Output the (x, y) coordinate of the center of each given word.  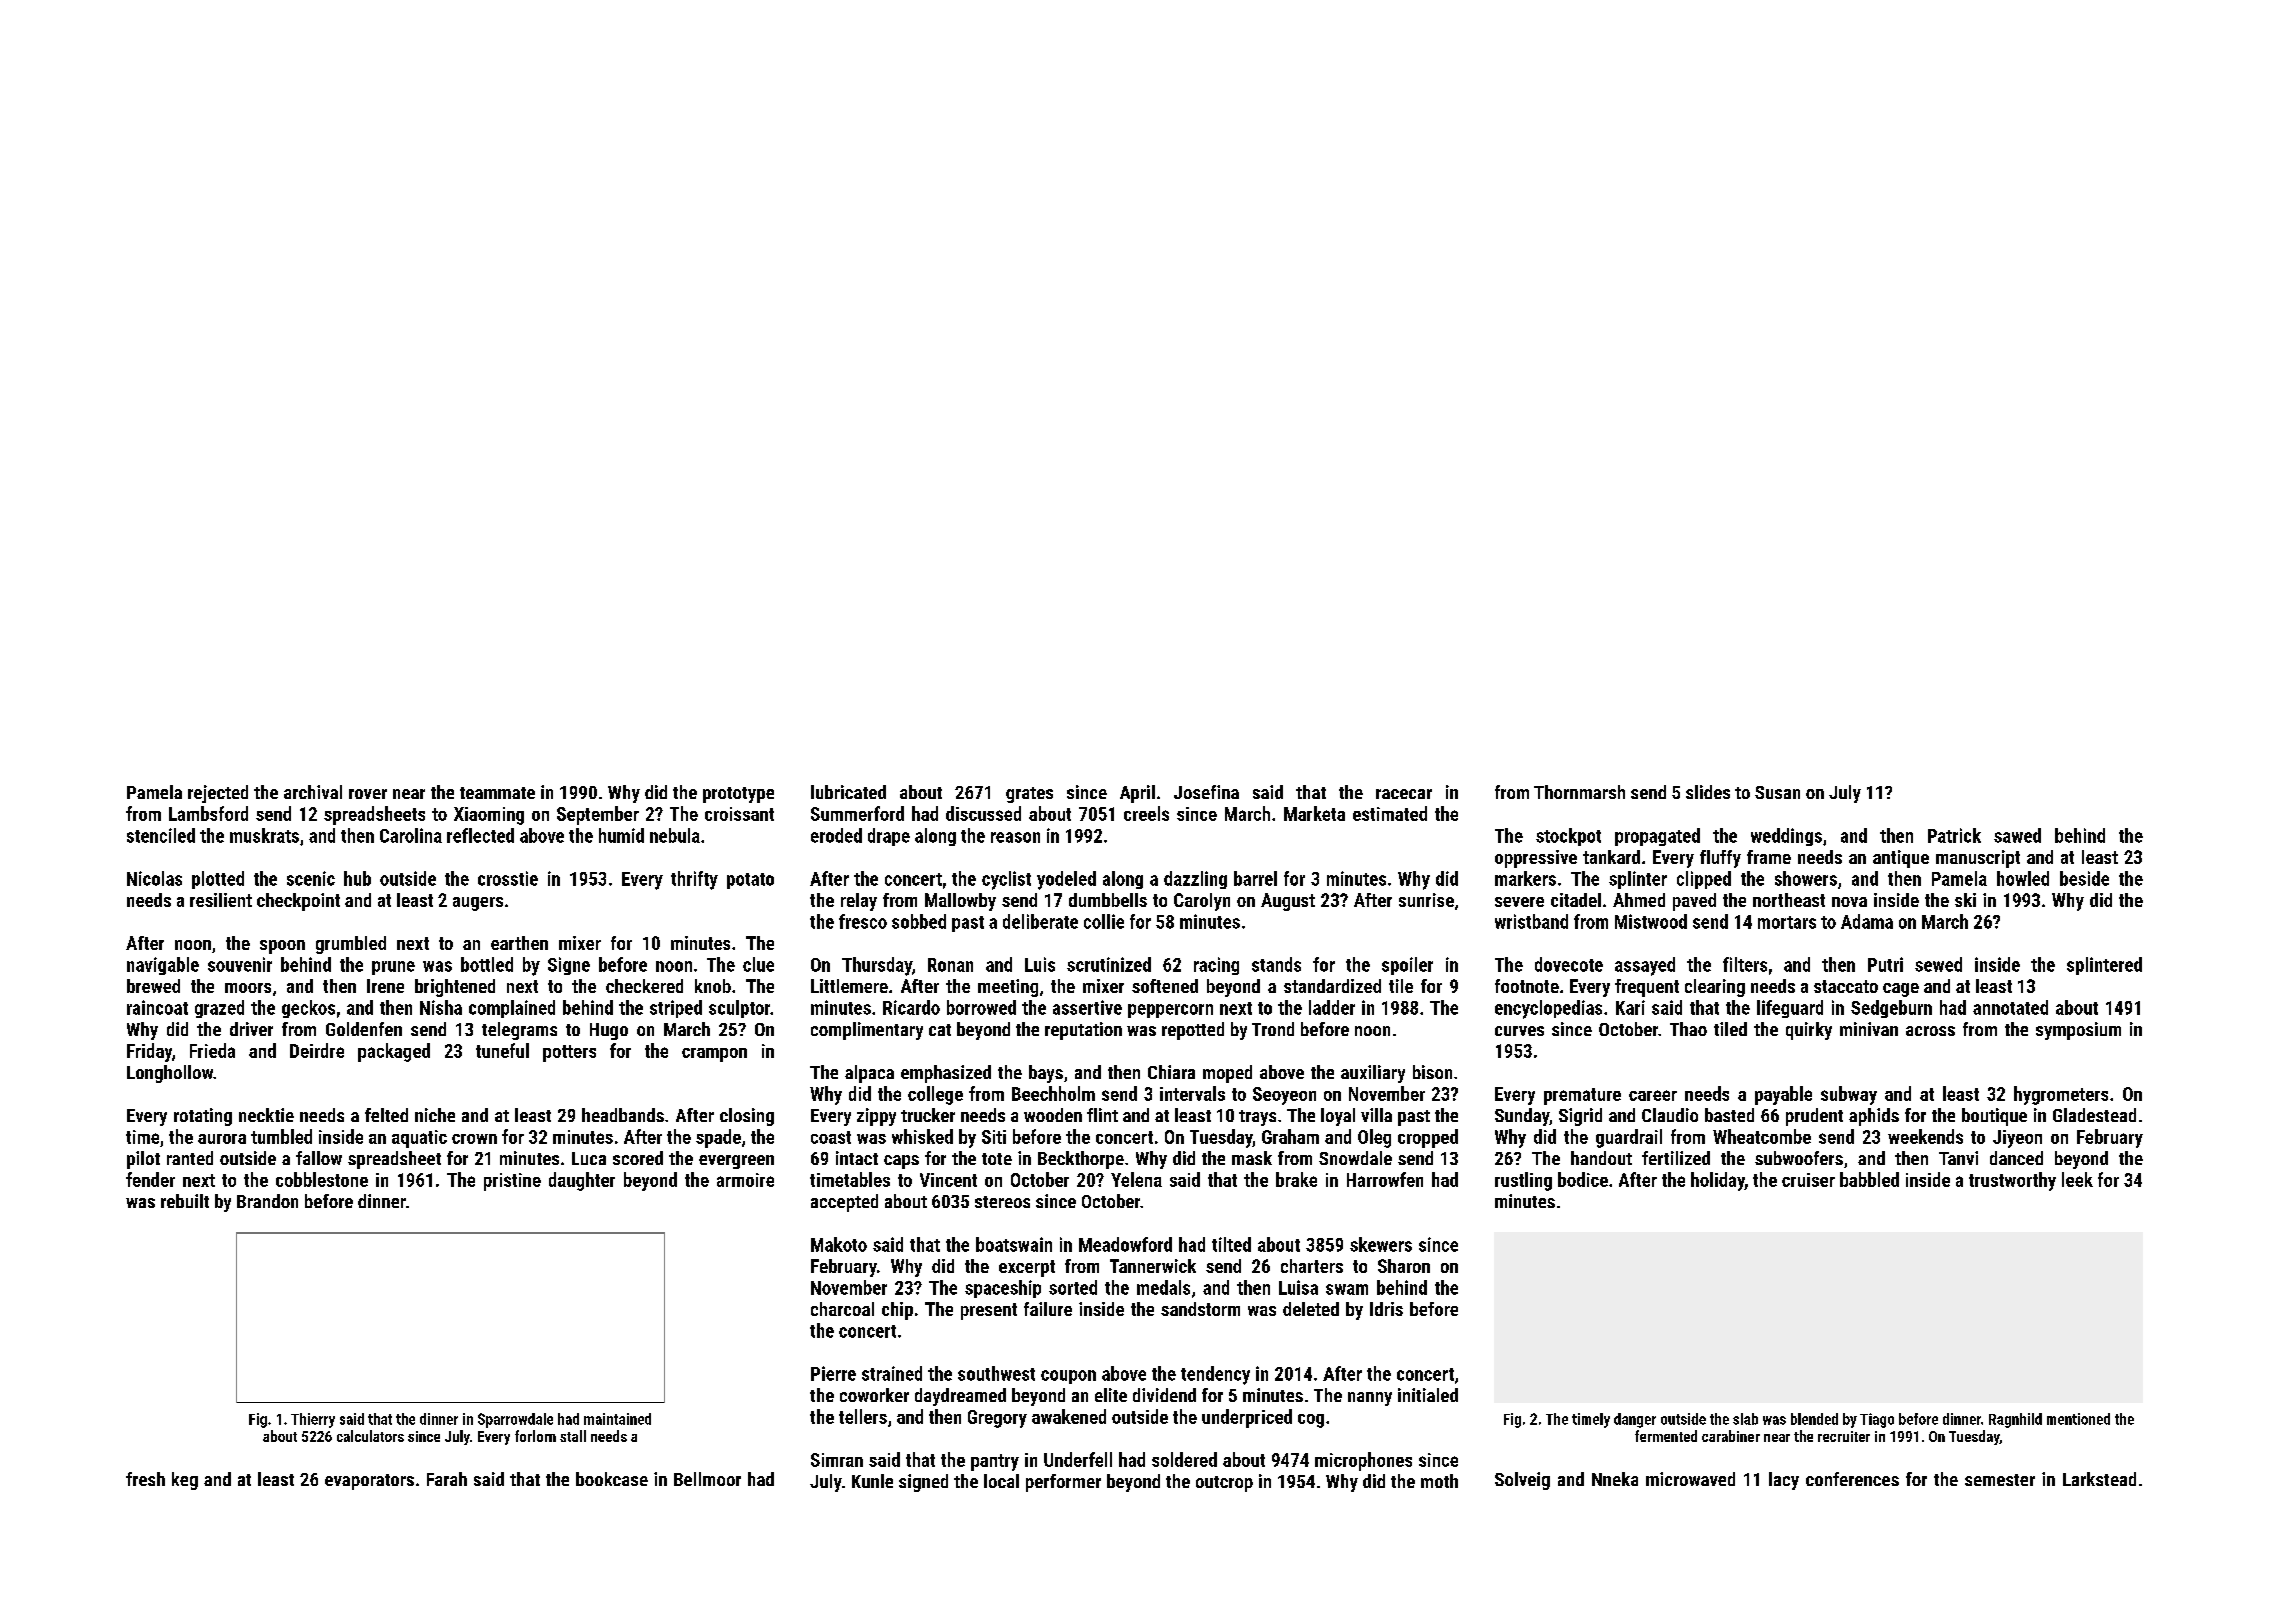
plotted (218, 880)
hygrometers (2061, 1095)
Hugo (609, 1031)
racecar (1404, 794)
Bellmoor (707, 1479)
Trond (1273, 1029)
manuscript (1978, 859)
